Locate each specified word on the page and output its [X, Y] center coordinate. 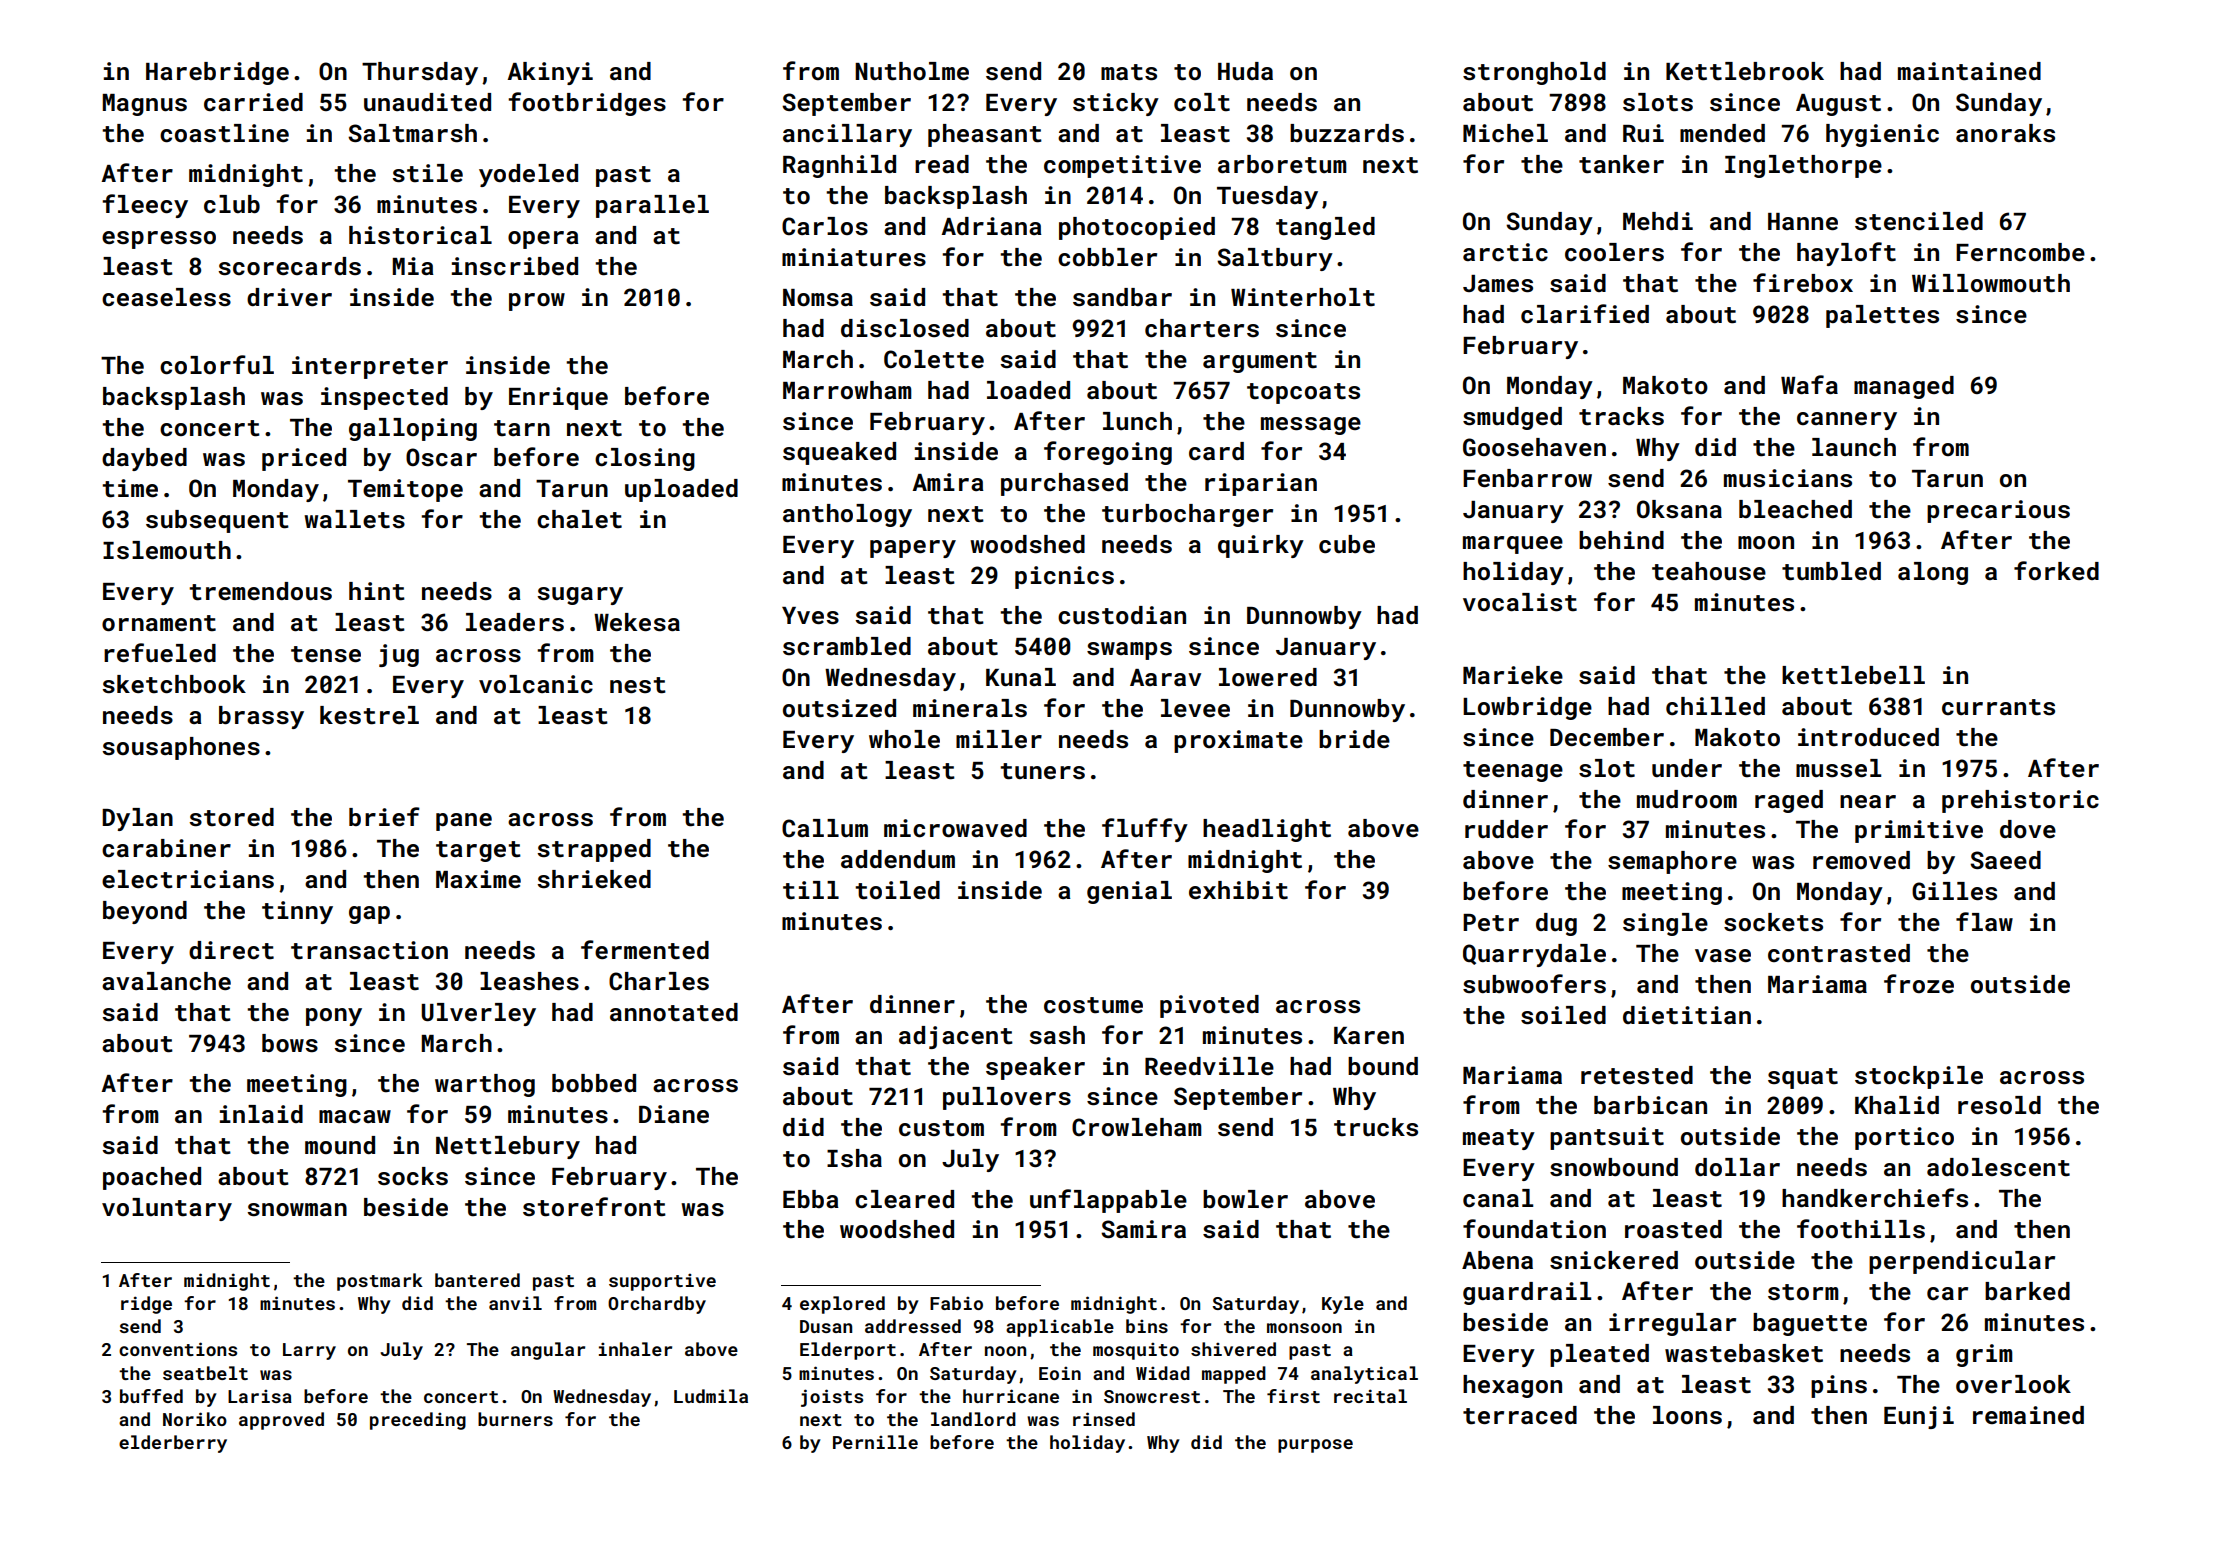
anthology [847, 515]
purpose [1315, 1446]
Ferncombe [2020, 252]
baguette [1810, 1324]
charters [1202, 328]
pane [464, 822]
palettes [1882, 316]
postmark [380, 1282]
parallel [652, 206]
